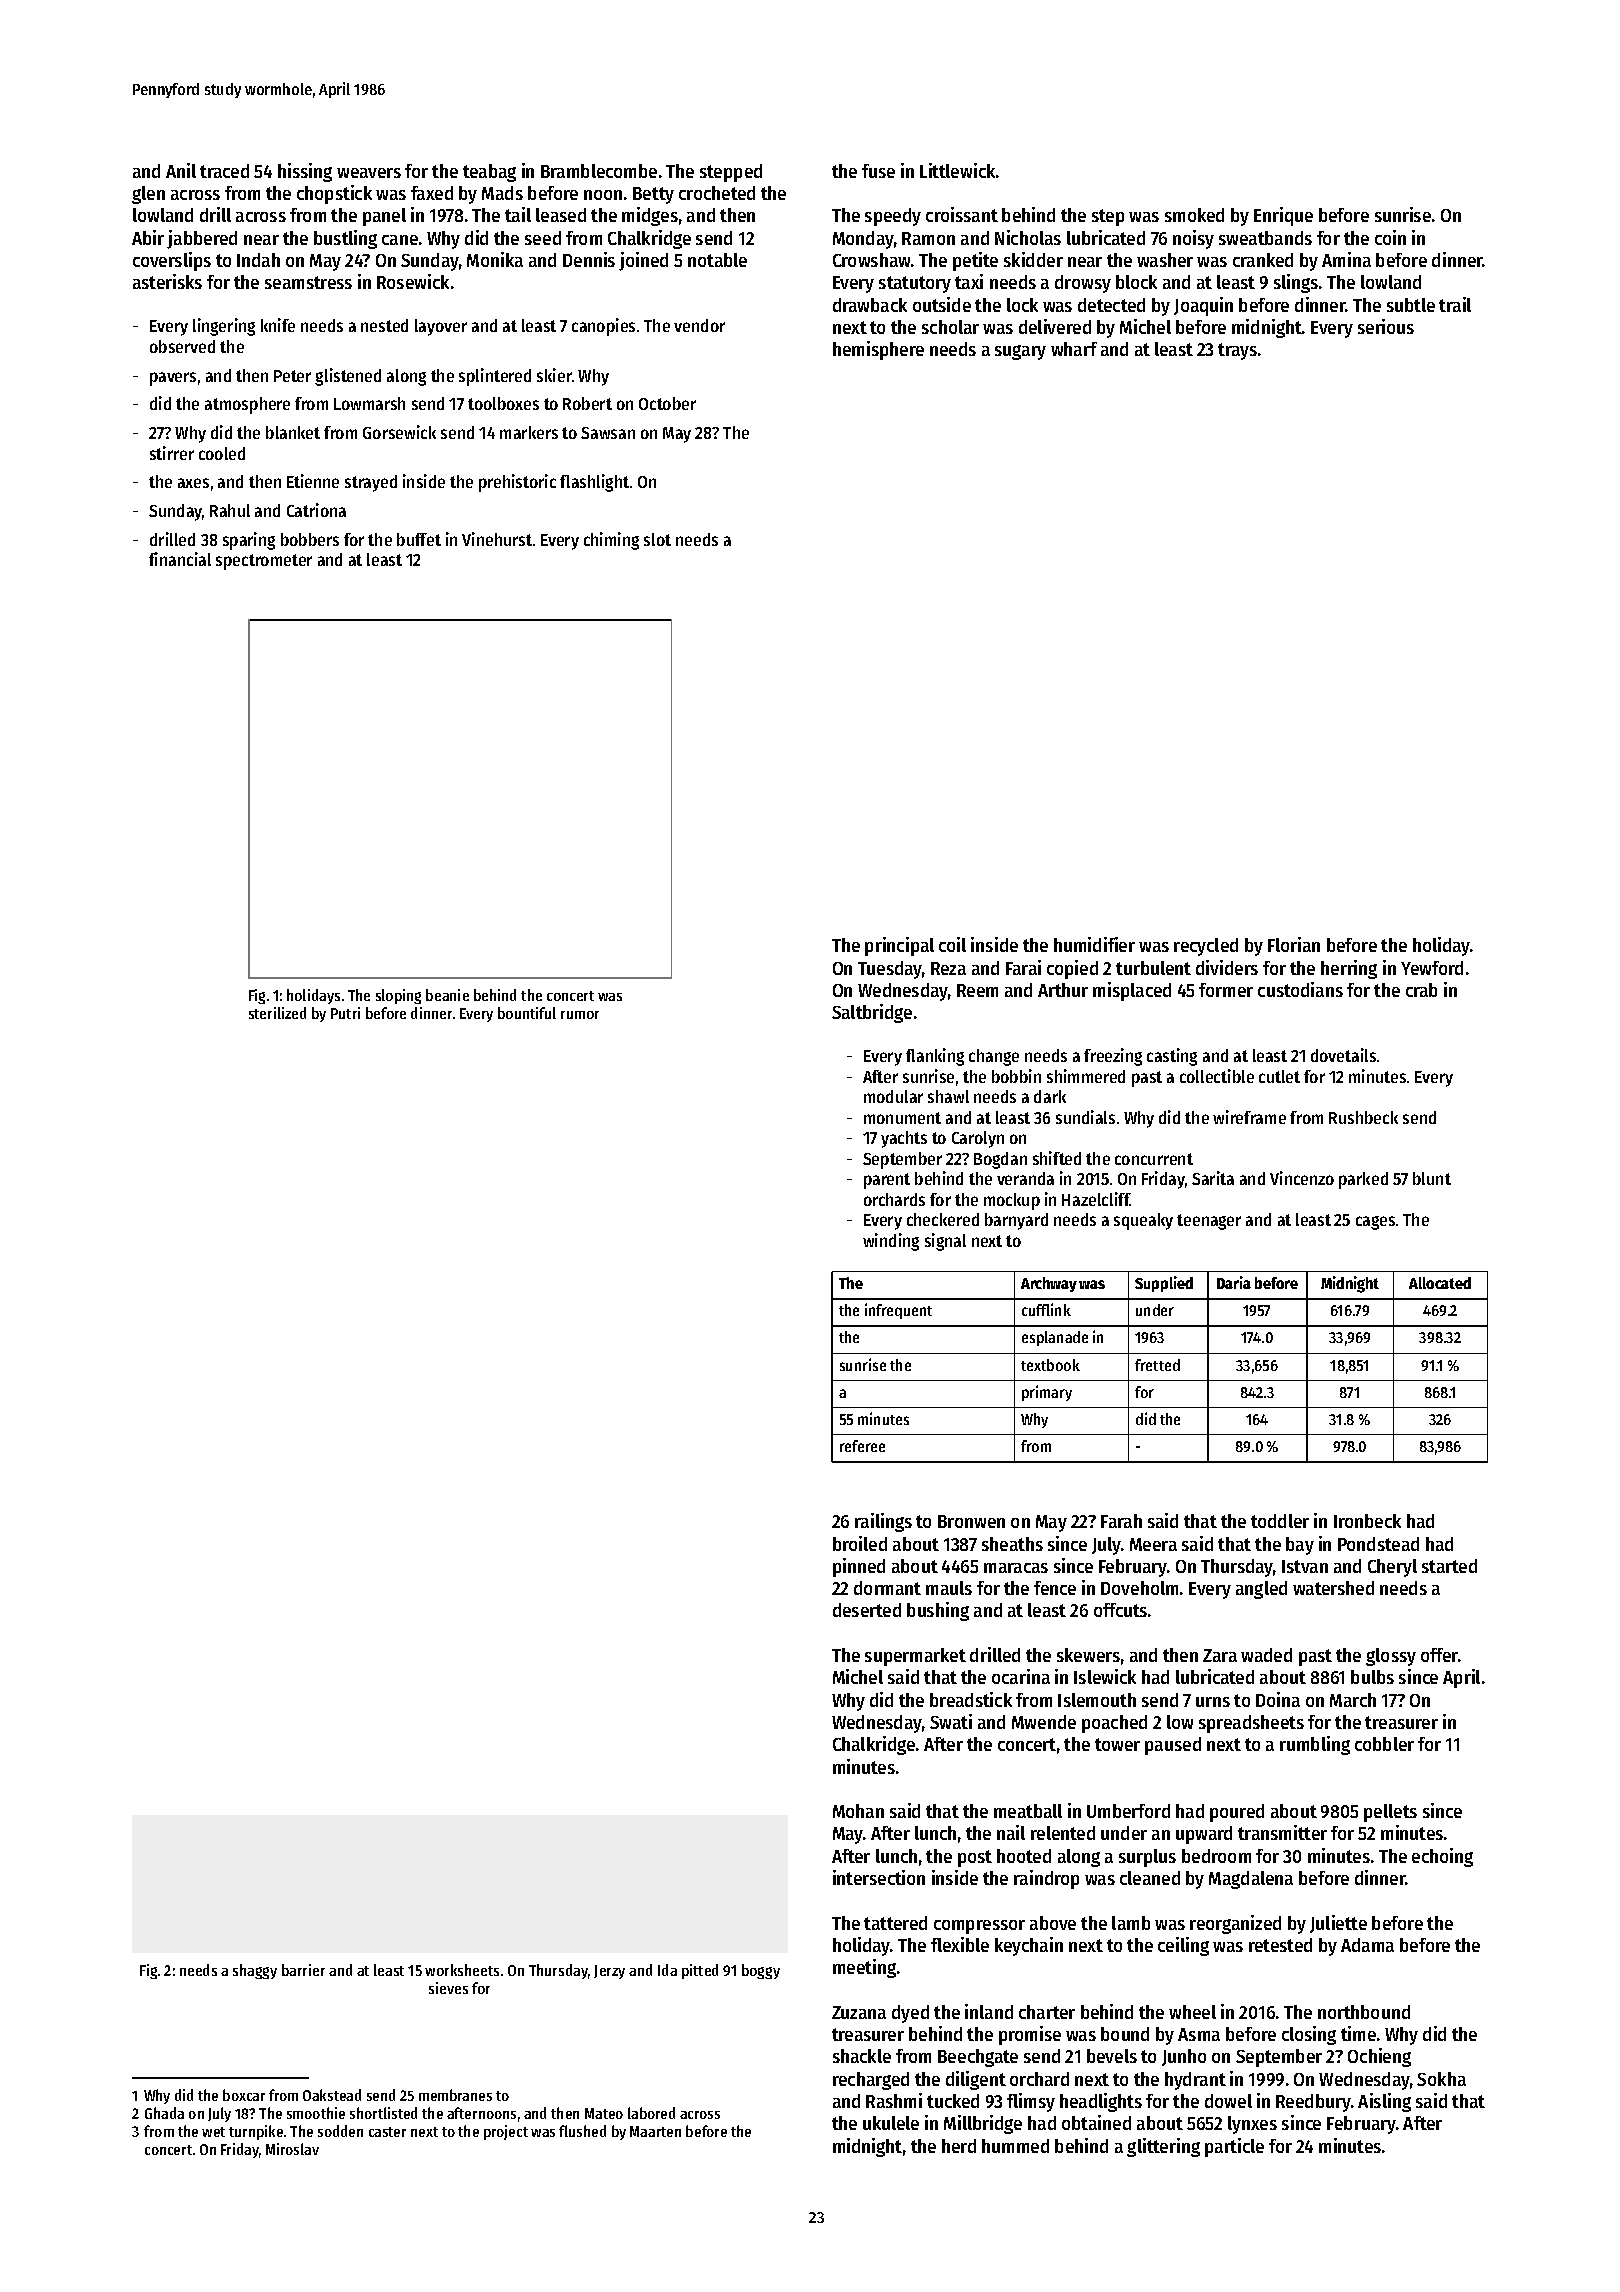  Describe the element at coordinates (1455, 304) in the screenshot. I see `trail` at that location.
